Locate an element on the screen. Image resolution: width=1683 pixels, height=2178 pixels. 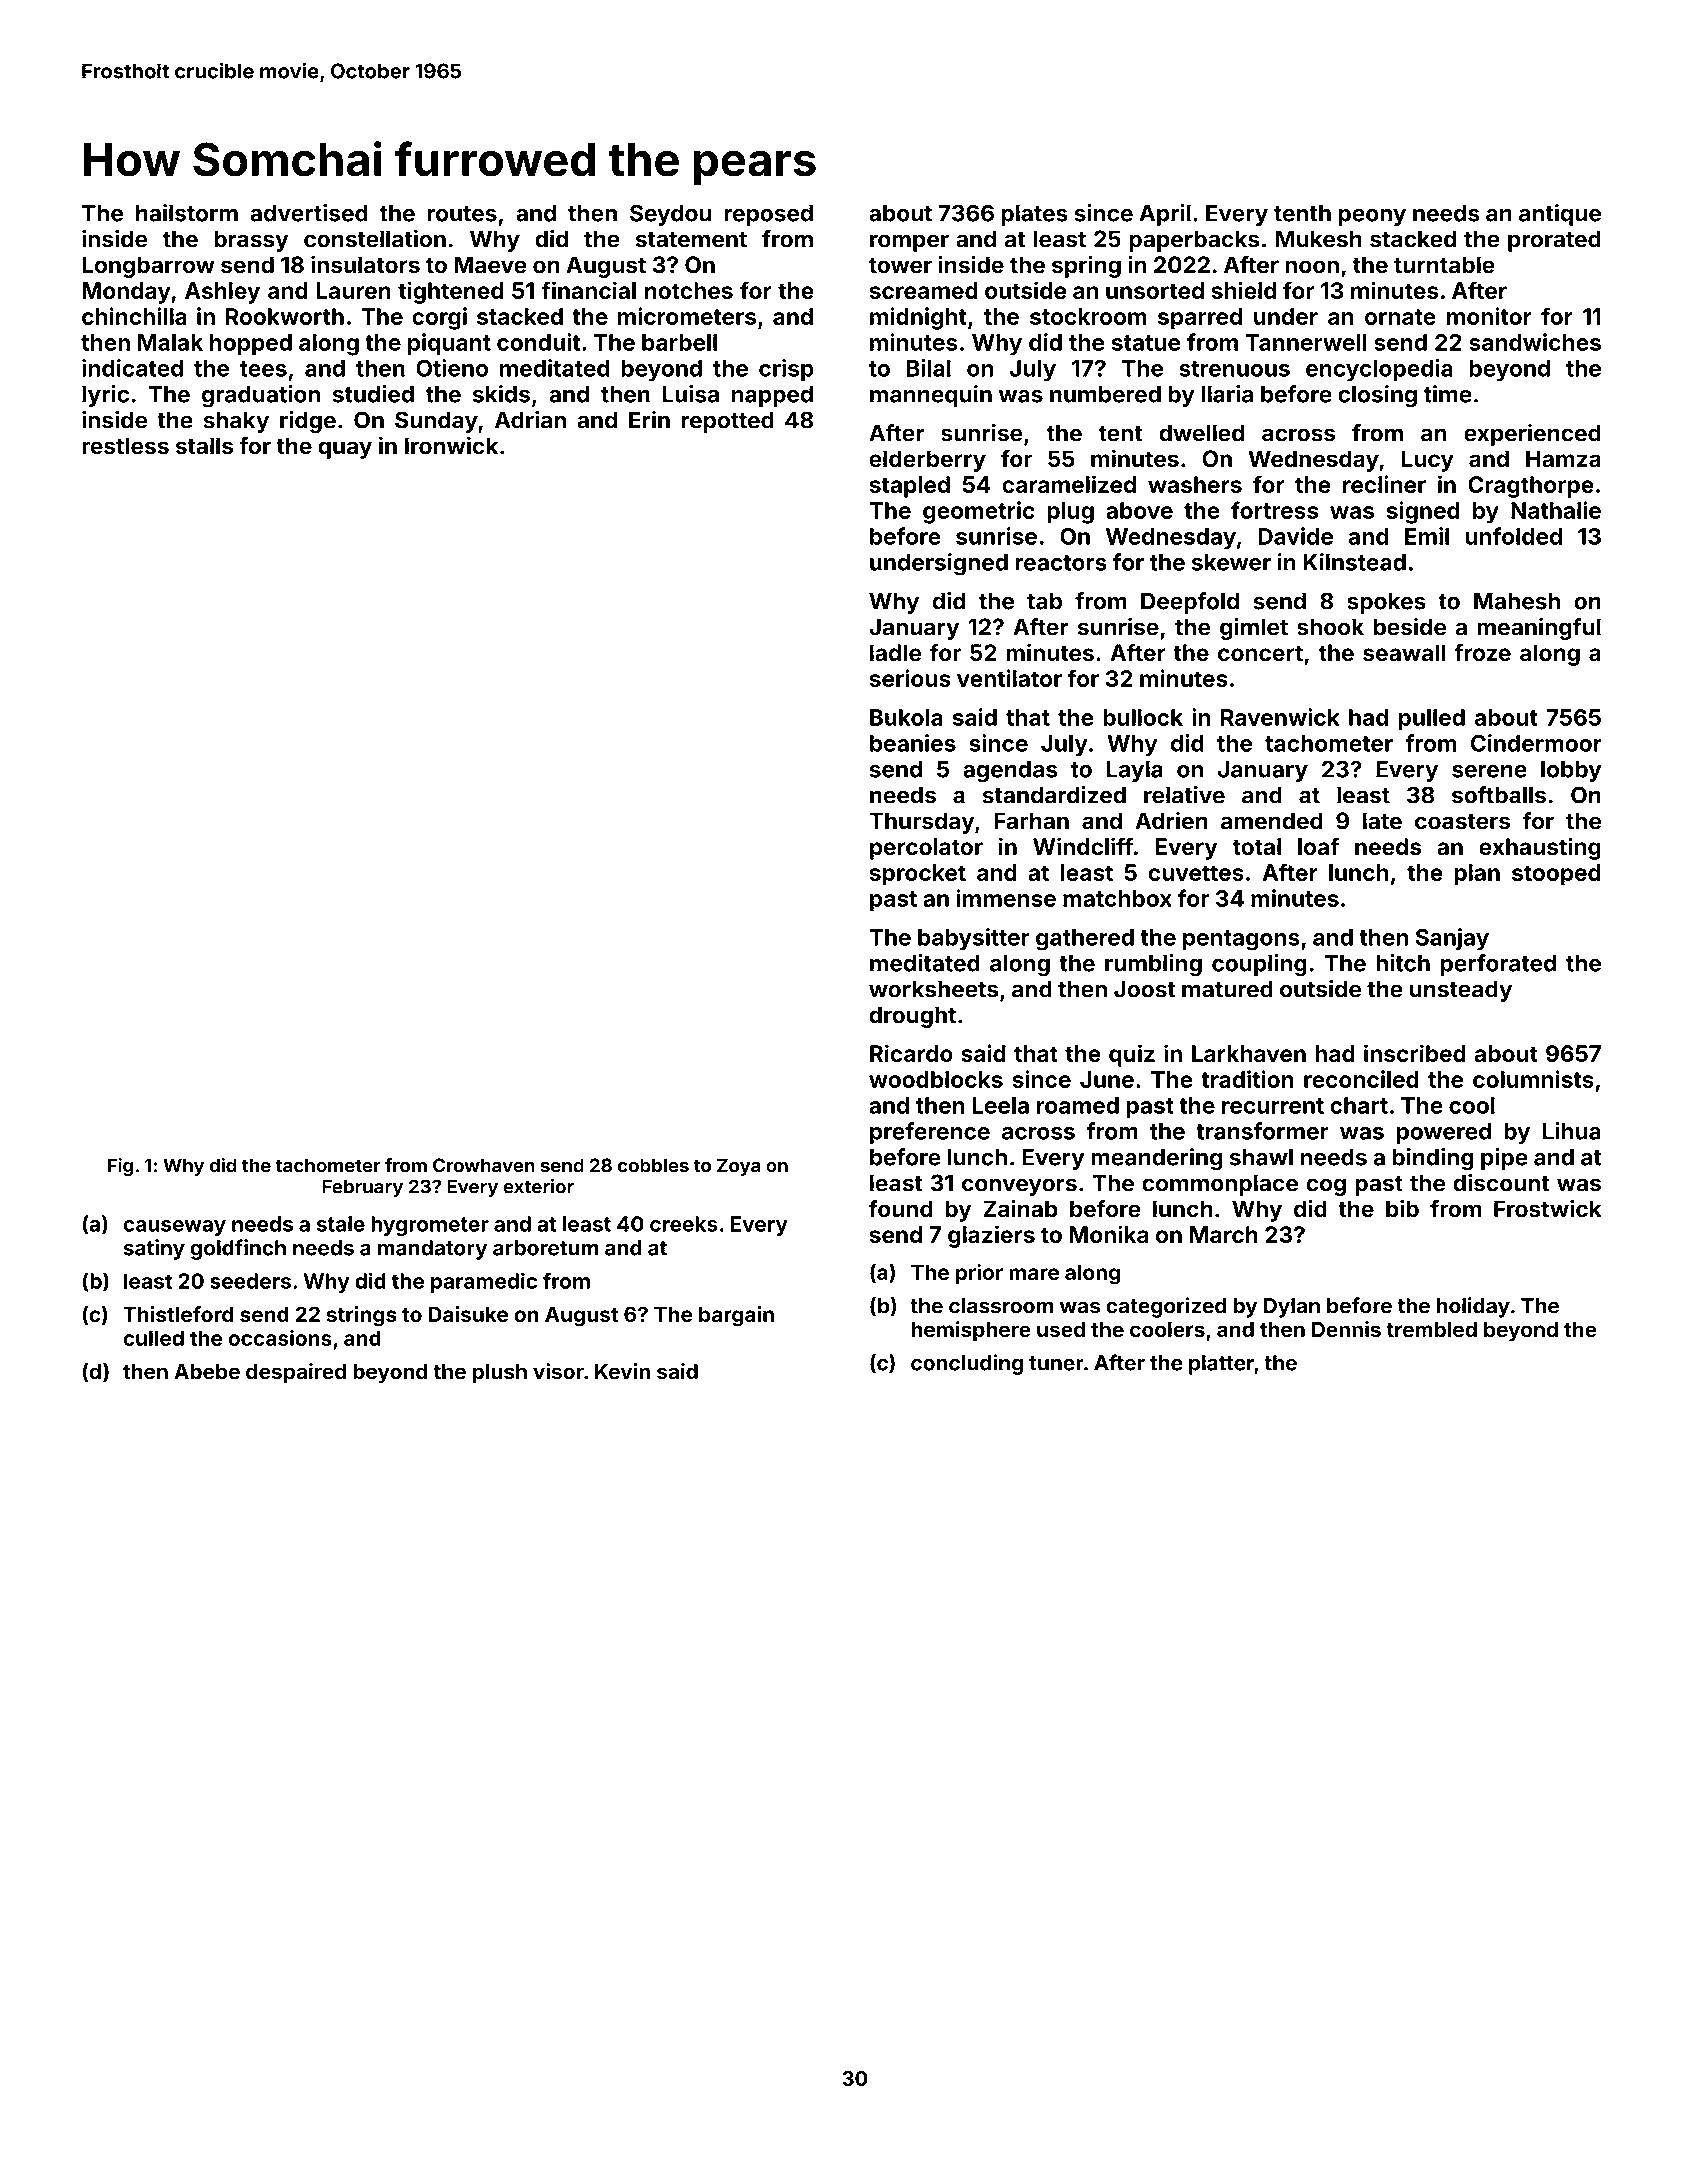
tightened is located at coordinates (451, 292).
